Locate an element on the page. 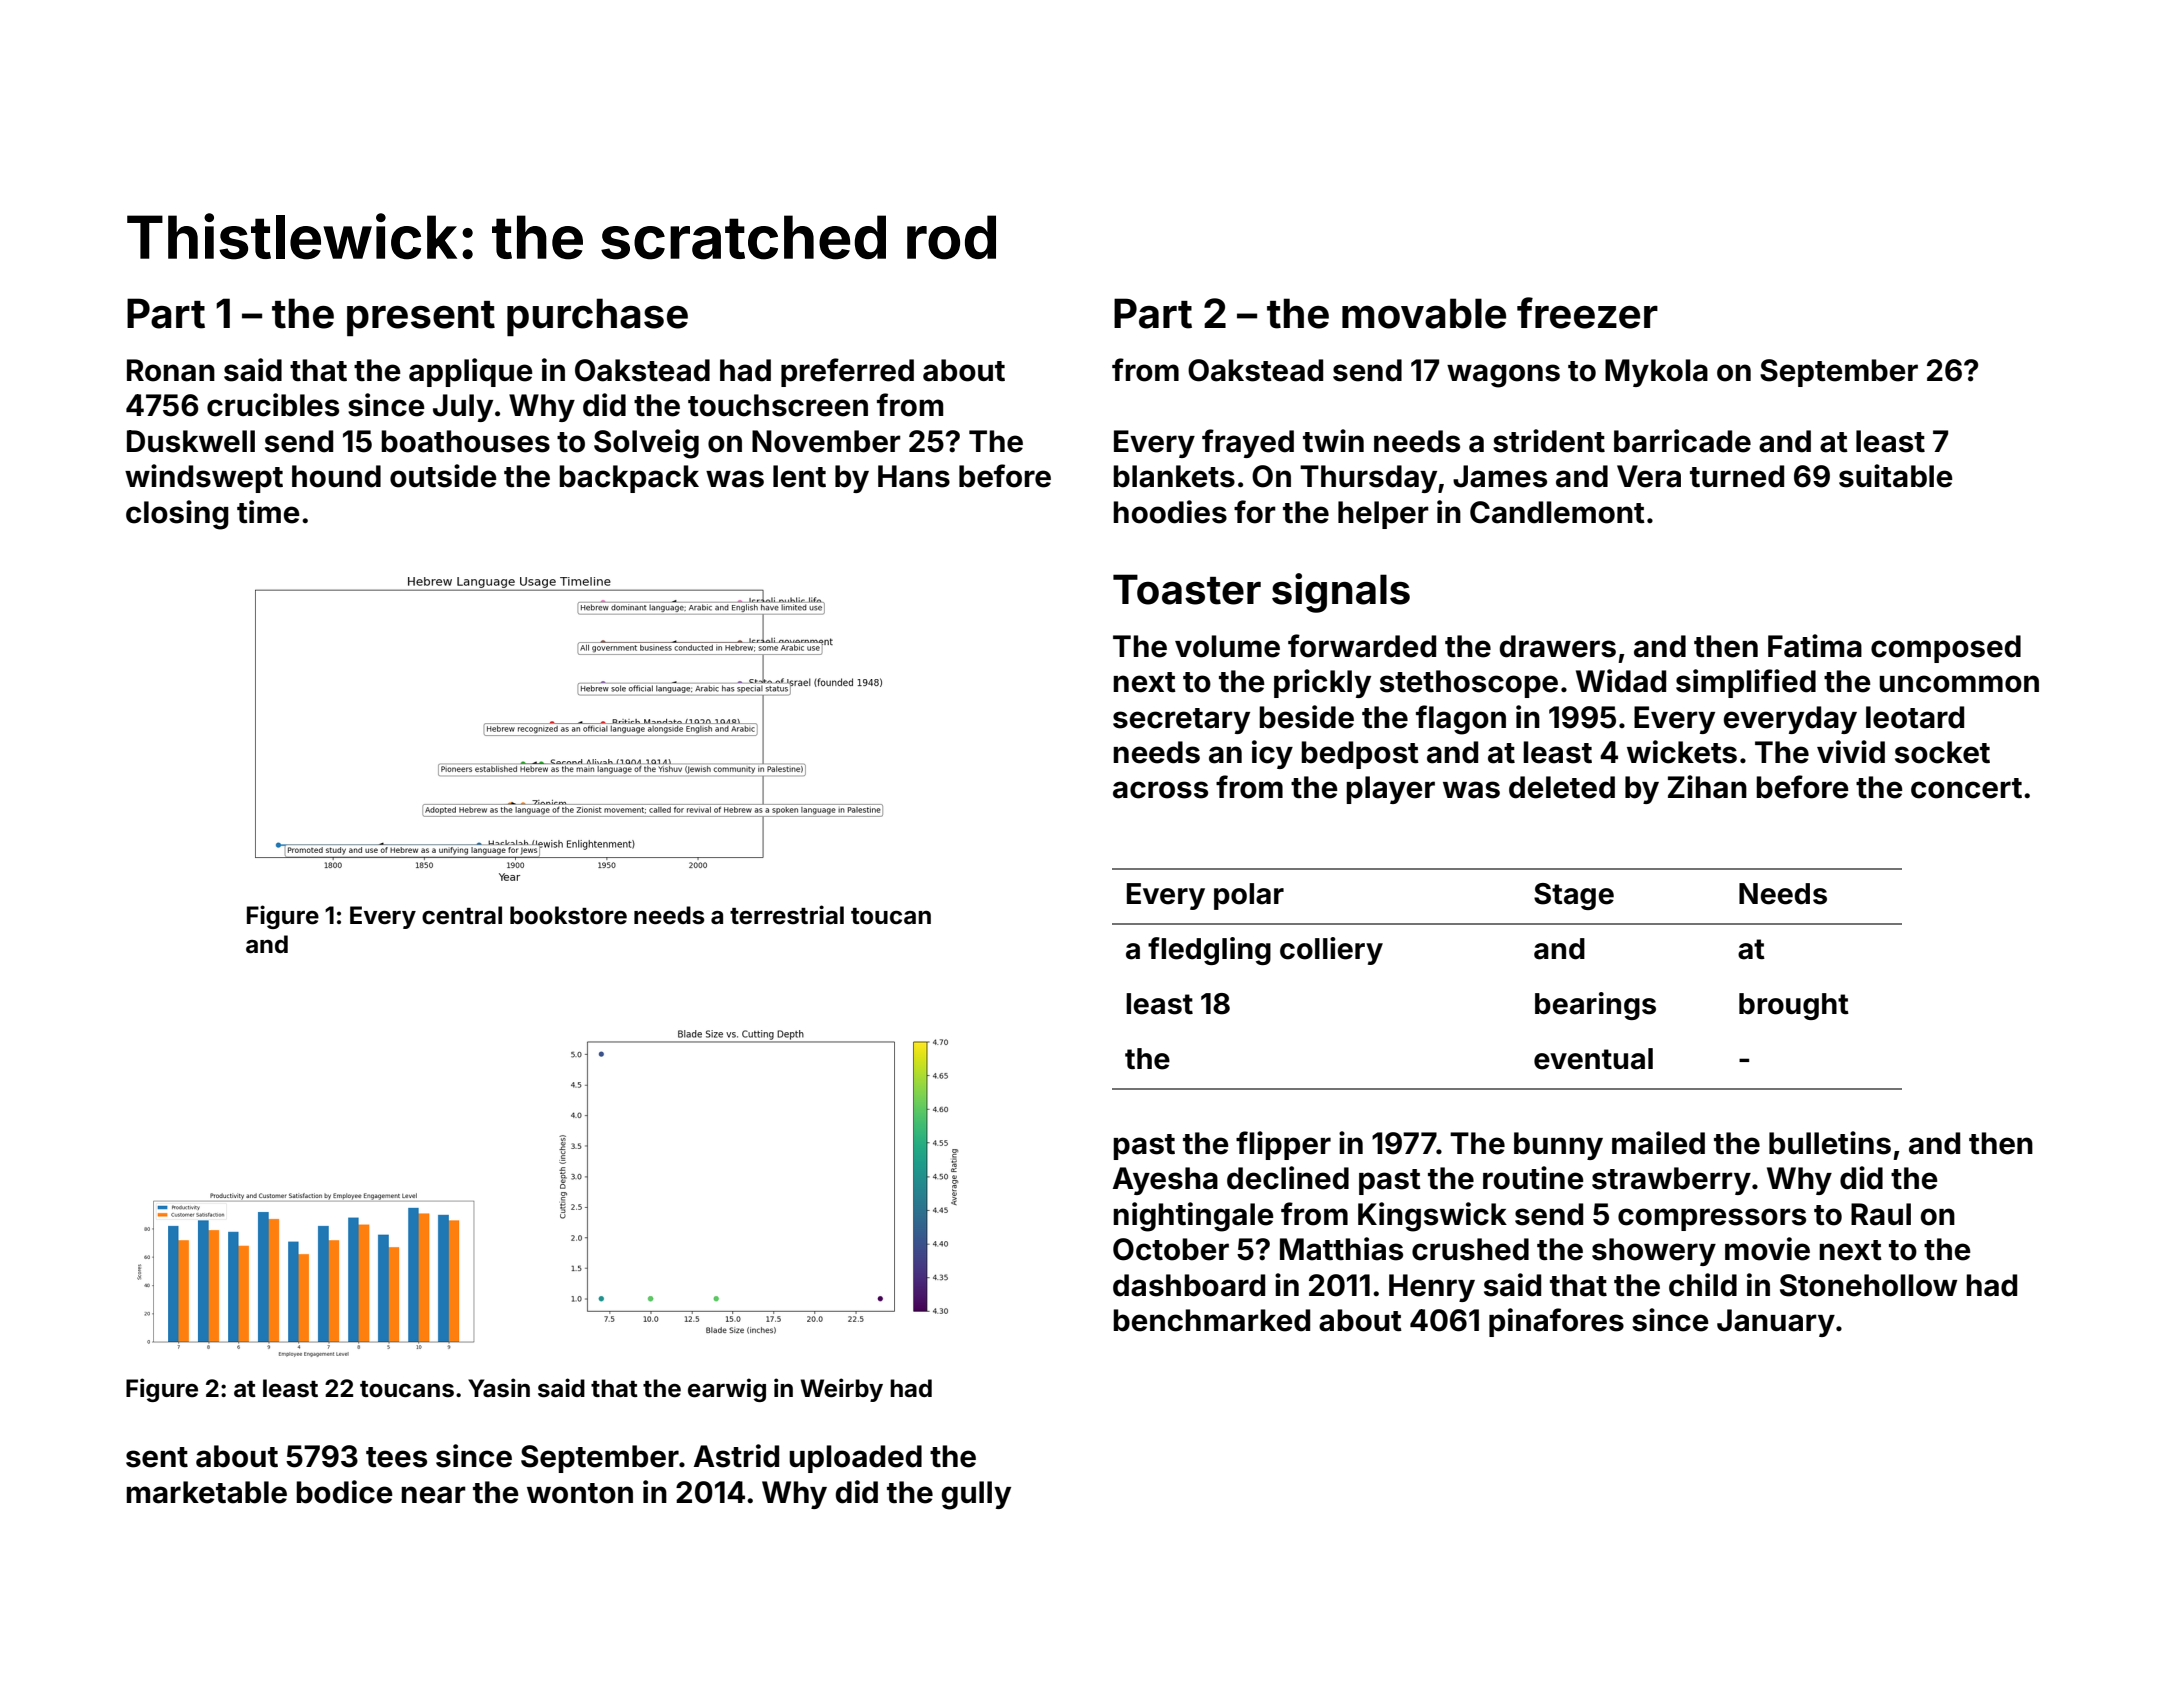 This image has width=2178, height=1683. closing is located at coordinates (177, 515).
